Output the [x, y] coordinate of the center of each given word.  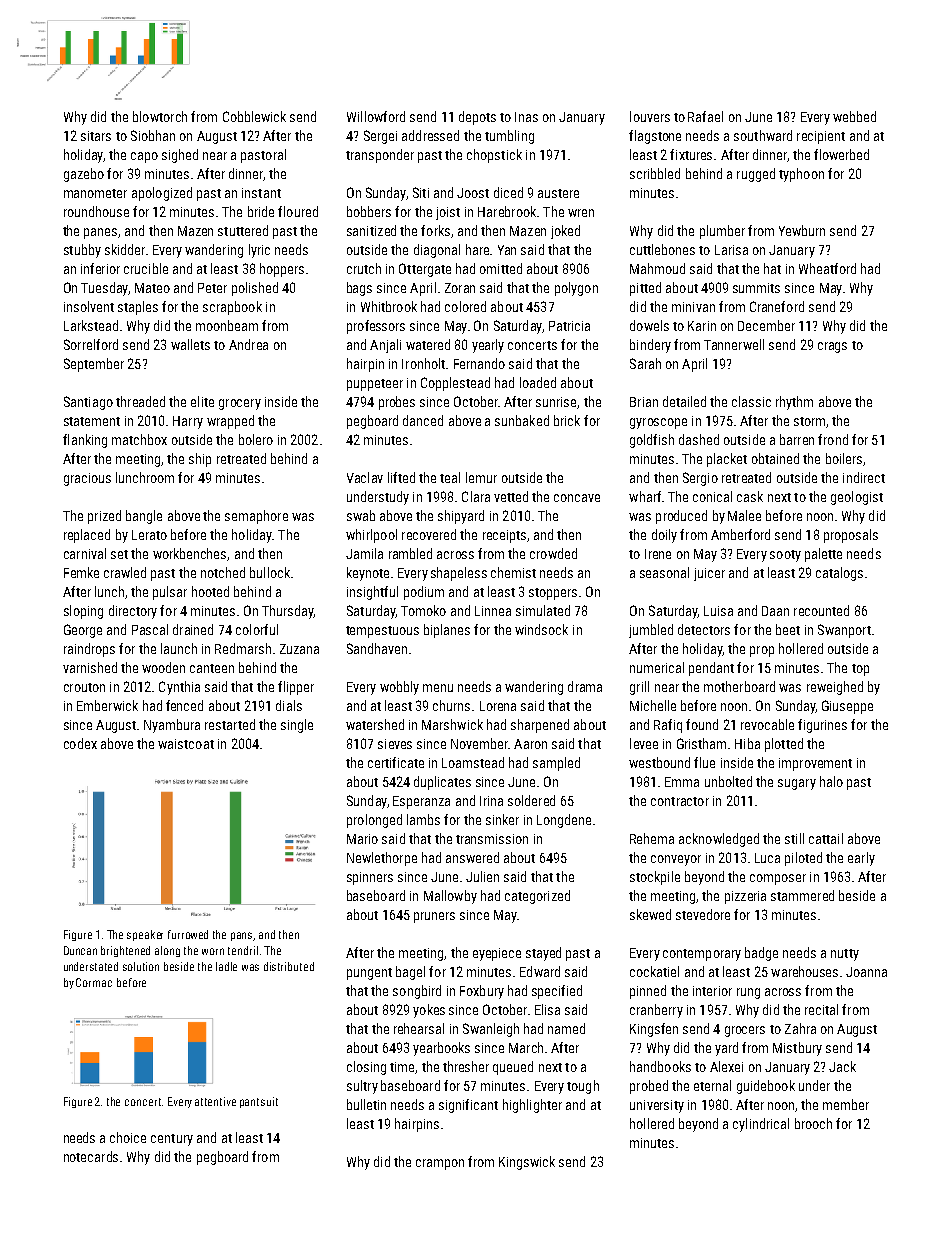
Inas [526, 117]
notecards [91, 1156]
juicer [709, 574]
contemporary [702, 955]
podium [424, 593]
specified [557, 992]
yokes [429, 1011]
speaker [145, 935]
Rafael [705, 116]
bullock [270, 572]
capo [144, 157]
